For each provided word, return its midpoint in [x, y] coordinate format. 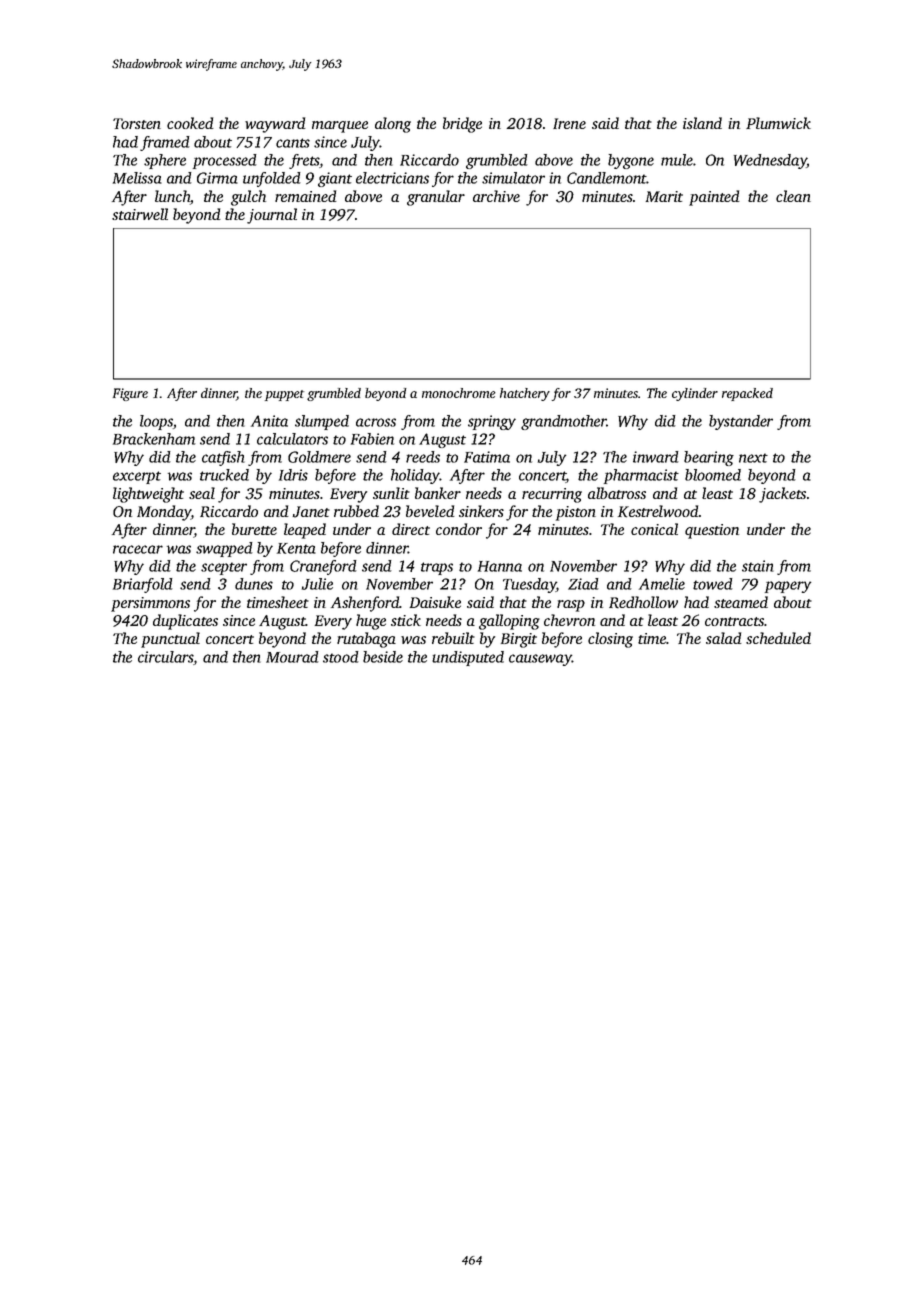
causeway [540, 660]
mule [677, 160]
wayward [275, 125]
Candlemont [607, 178]
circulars [166, 658]
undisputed [468, 658]
